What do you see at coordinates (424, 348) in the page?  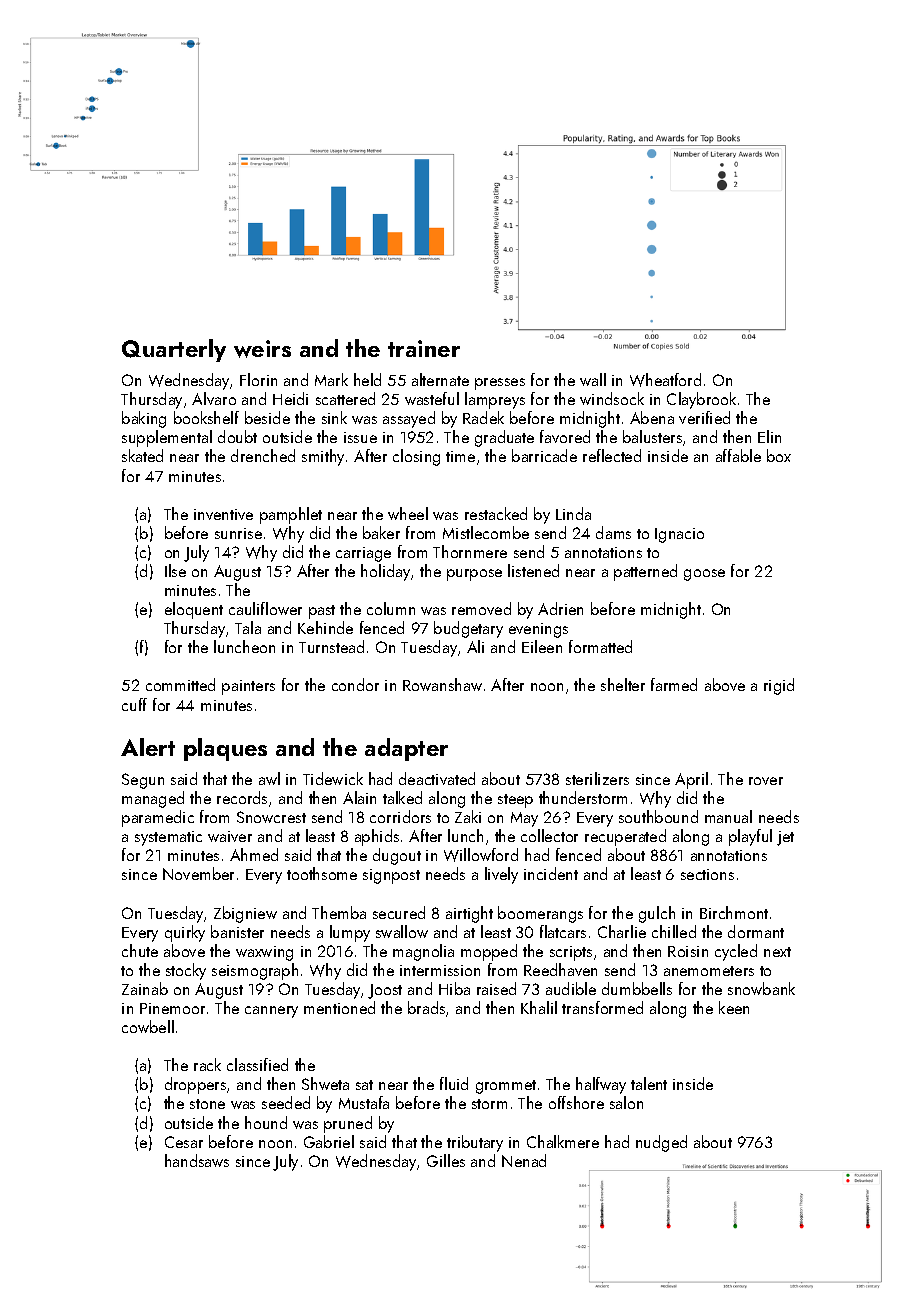 I see `trainer` at bounding box center [424, 348].
